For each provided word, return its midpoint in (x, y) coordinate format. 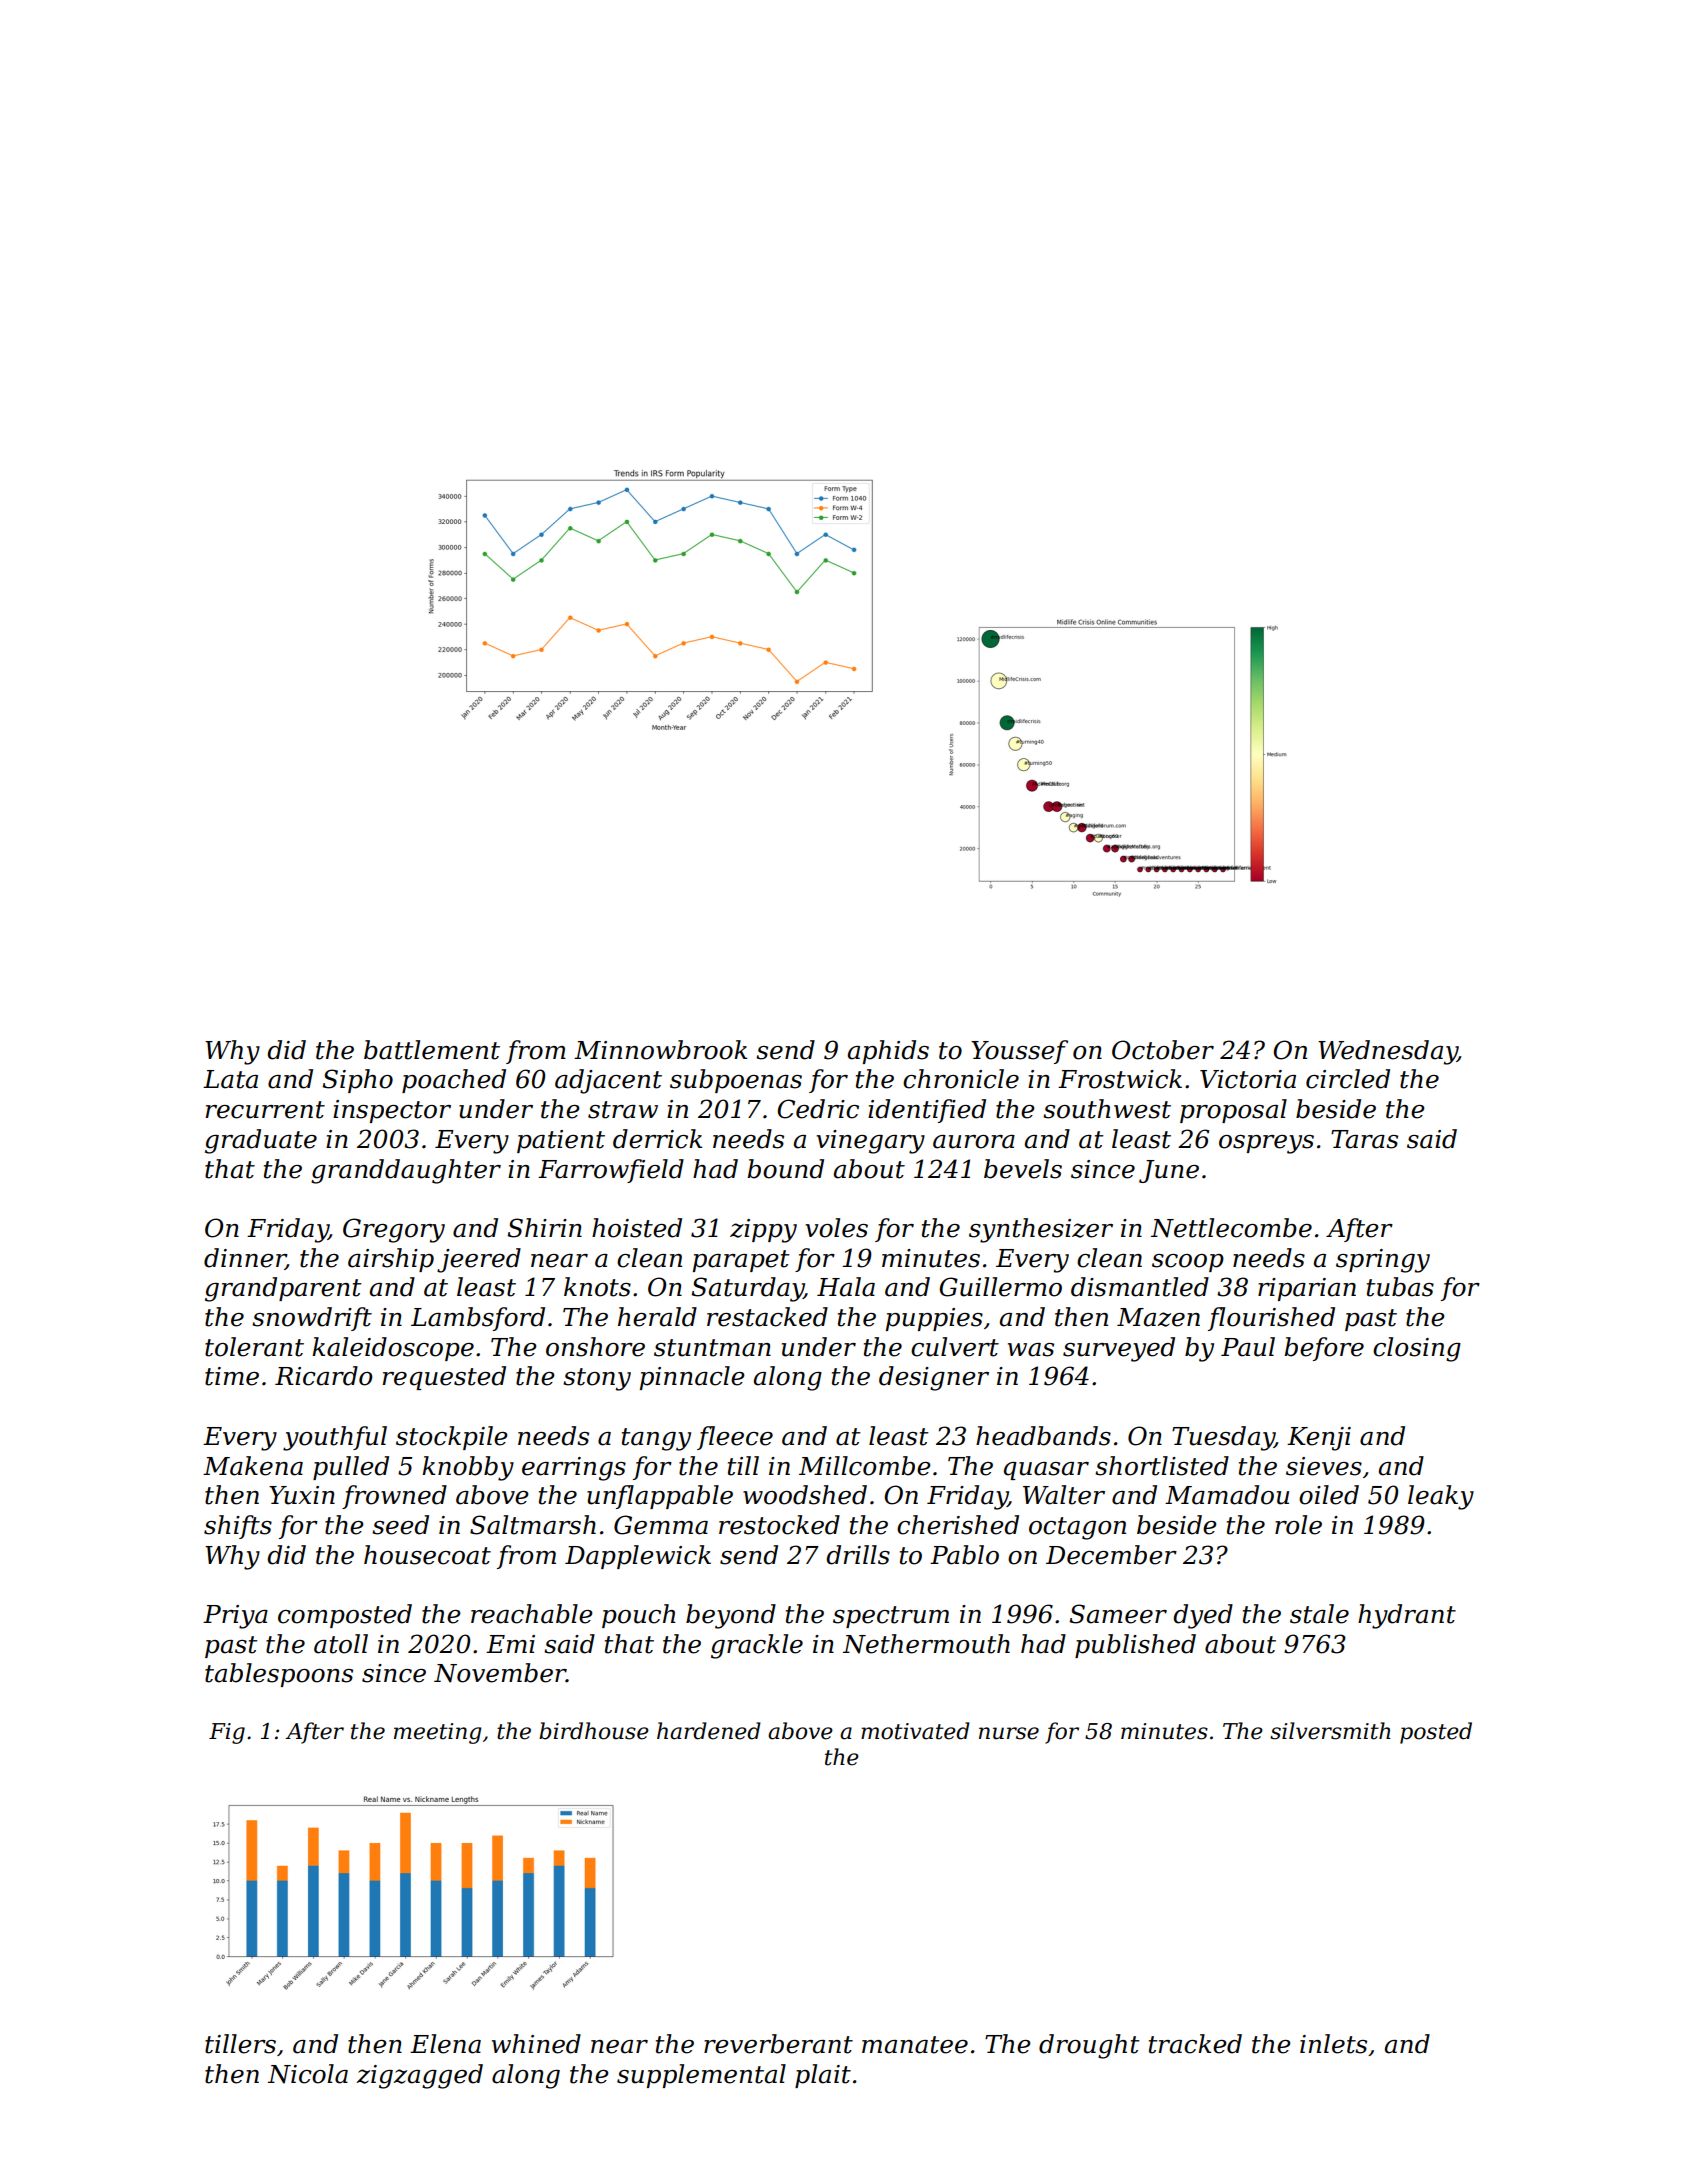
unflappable (660, 1497)
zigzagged (420, 2076)
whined (536, 2044)
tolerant (254, 1347)
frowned (394, 1497)
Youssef (1019, 1052)
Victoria (1248, 1079)
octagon (1077, 1528)
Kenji (1319, 1439)
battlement (432, 1050)
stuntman (712, 1348)
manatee (915, 2045)
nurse (1009, 1733)
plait (823, 2076)
